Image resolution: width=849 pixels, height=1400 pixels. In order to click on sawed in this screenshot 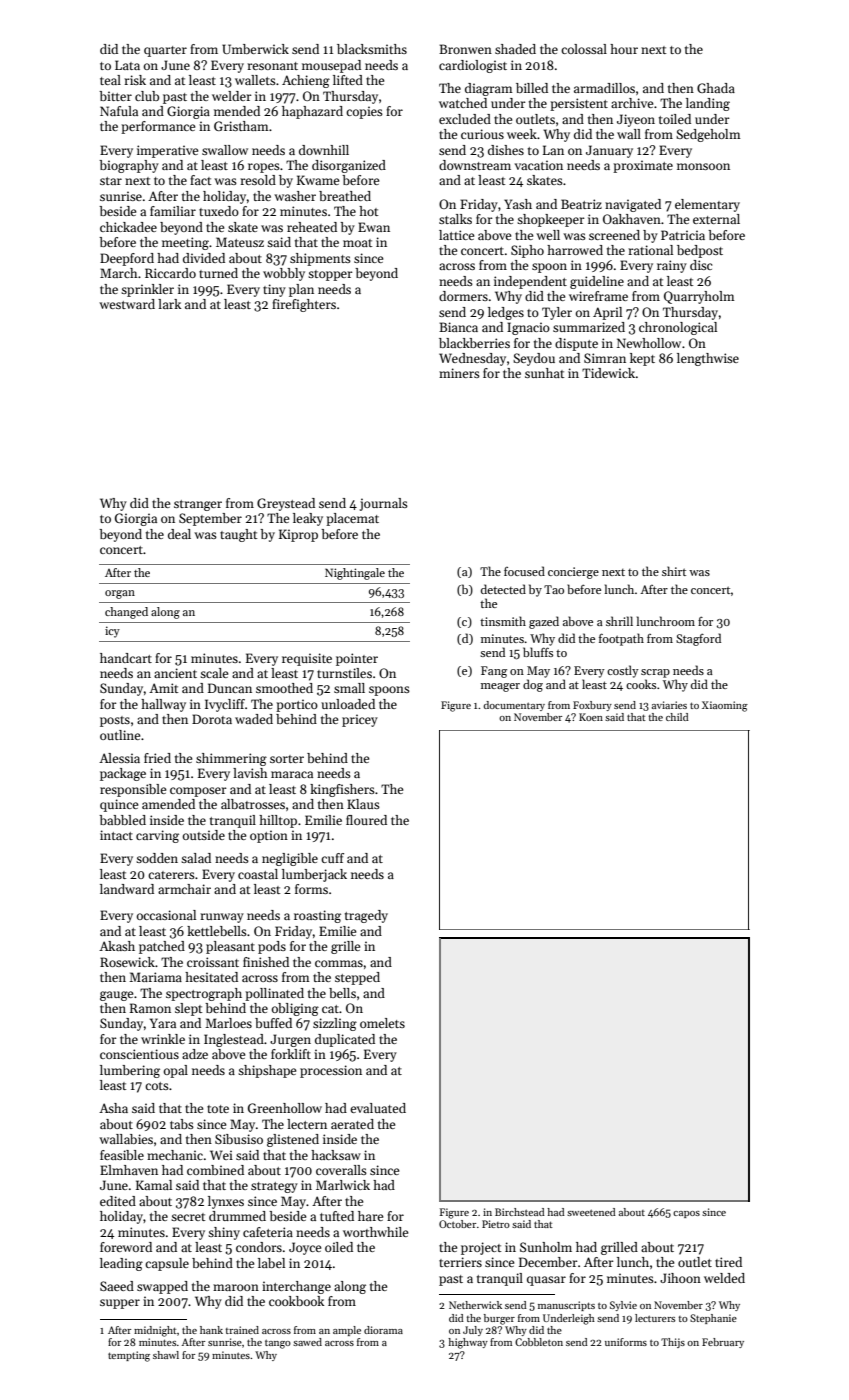, I will do `click(307, 1342)`.
